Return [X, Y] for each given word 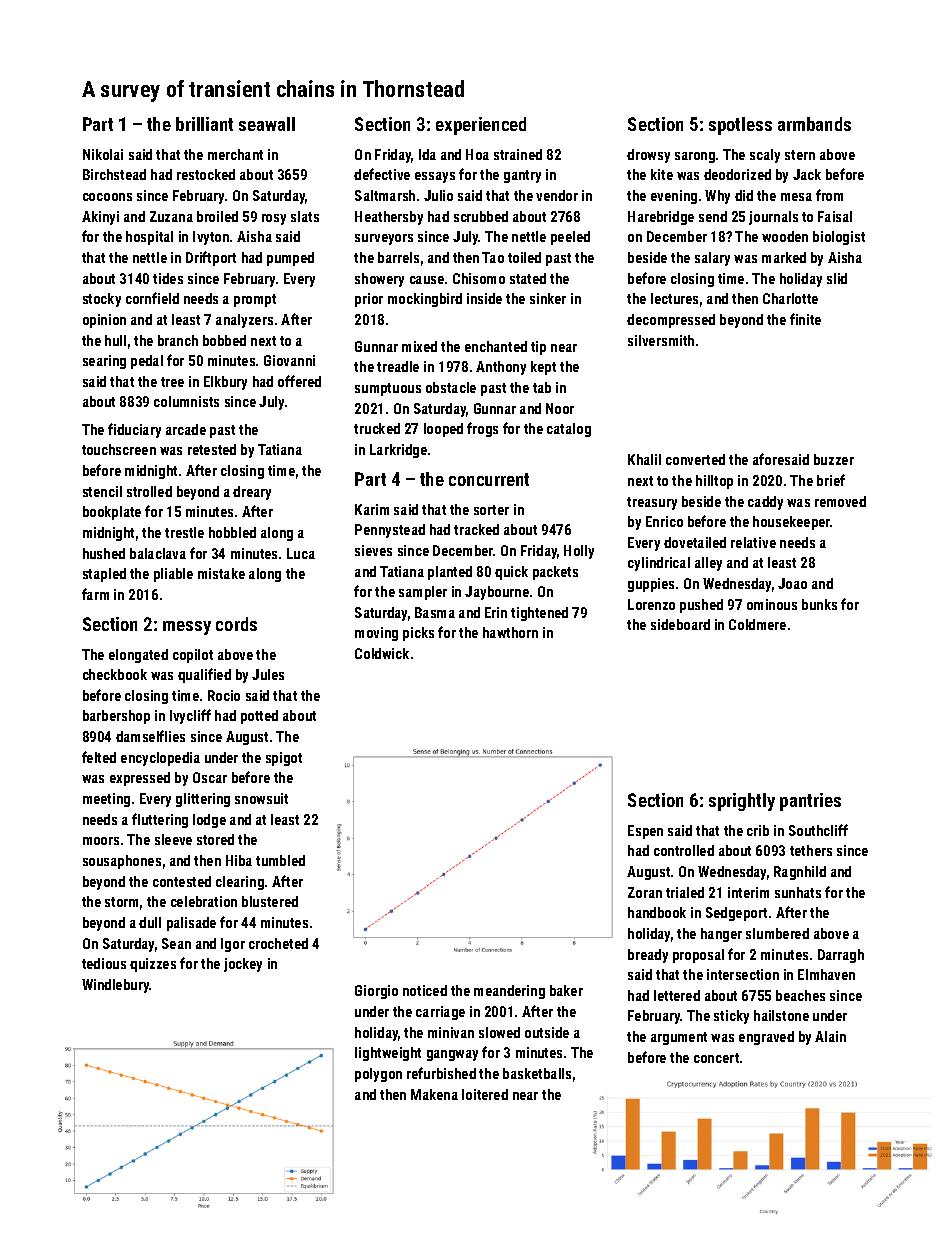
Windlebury [116, 986]
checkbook [115, 674]
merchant [235, 154]
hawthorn [510, 632]
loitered [485, 1094]
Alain [830, 1036]
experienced [481, 126]
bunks [819, 604]
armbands [814, 124]
